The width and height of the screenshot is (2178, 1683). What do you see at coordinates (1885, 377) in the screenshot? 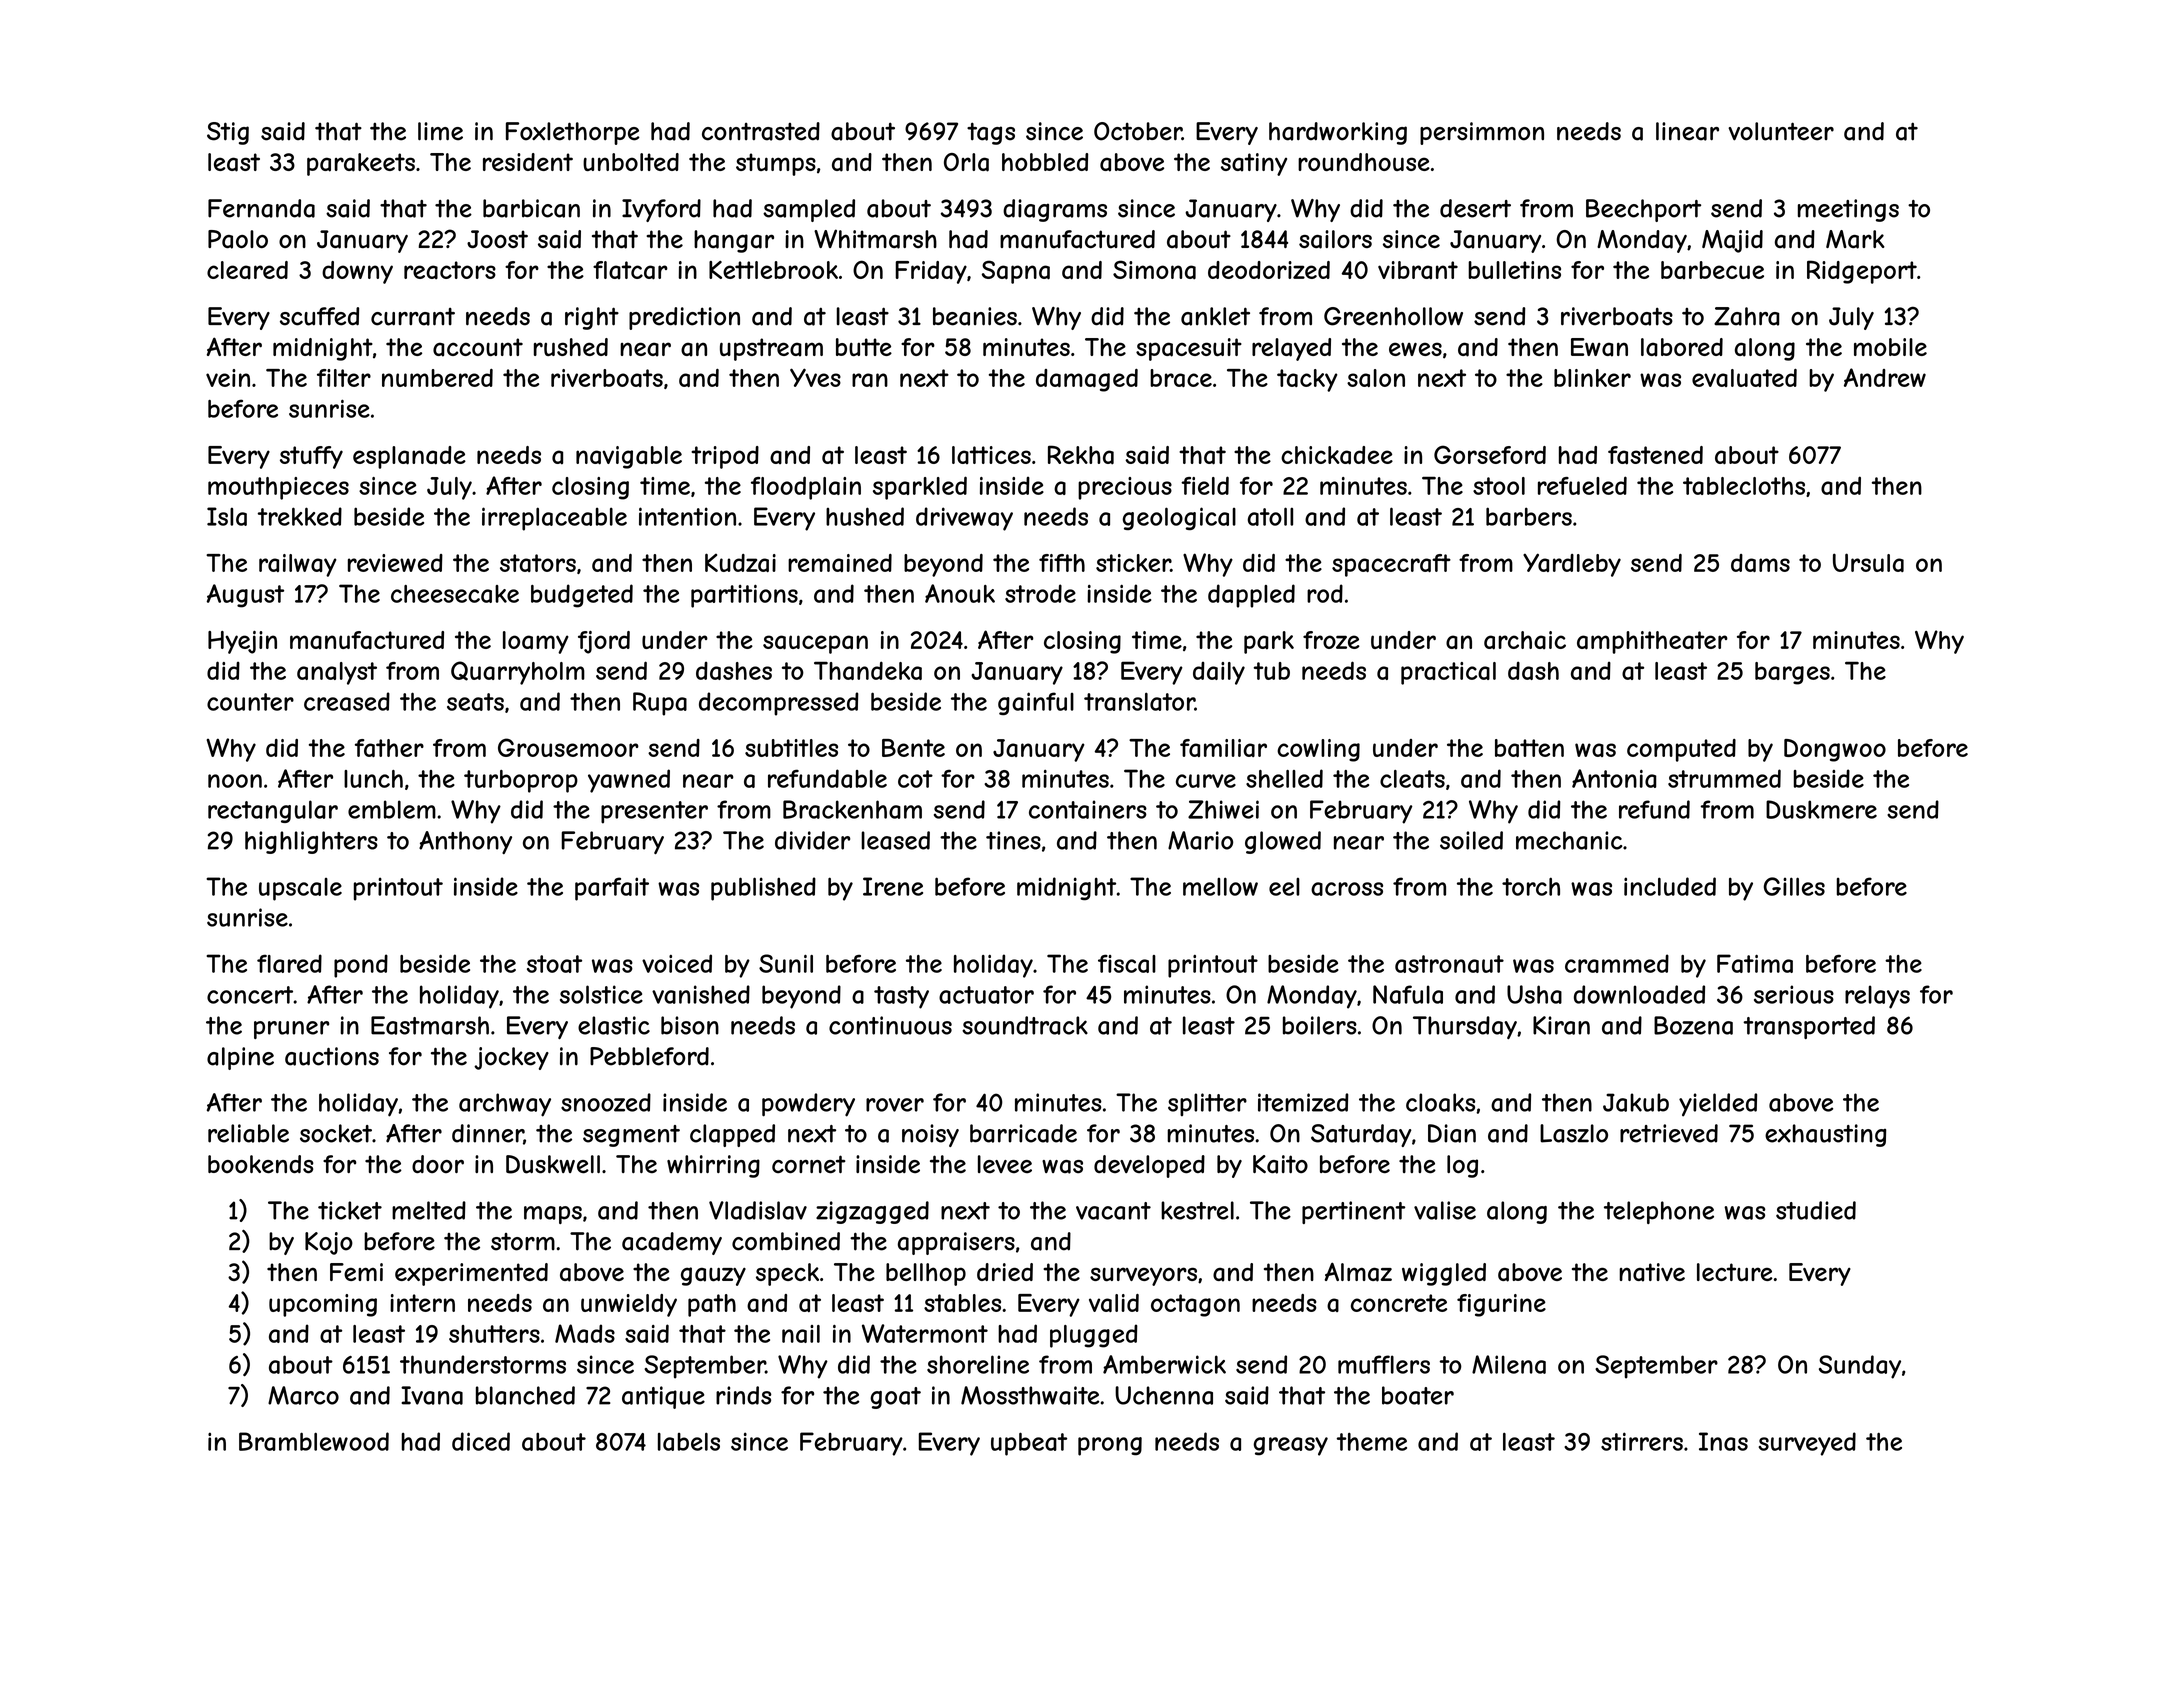
I see `Andrew` at bounding box center [1885, 377].
